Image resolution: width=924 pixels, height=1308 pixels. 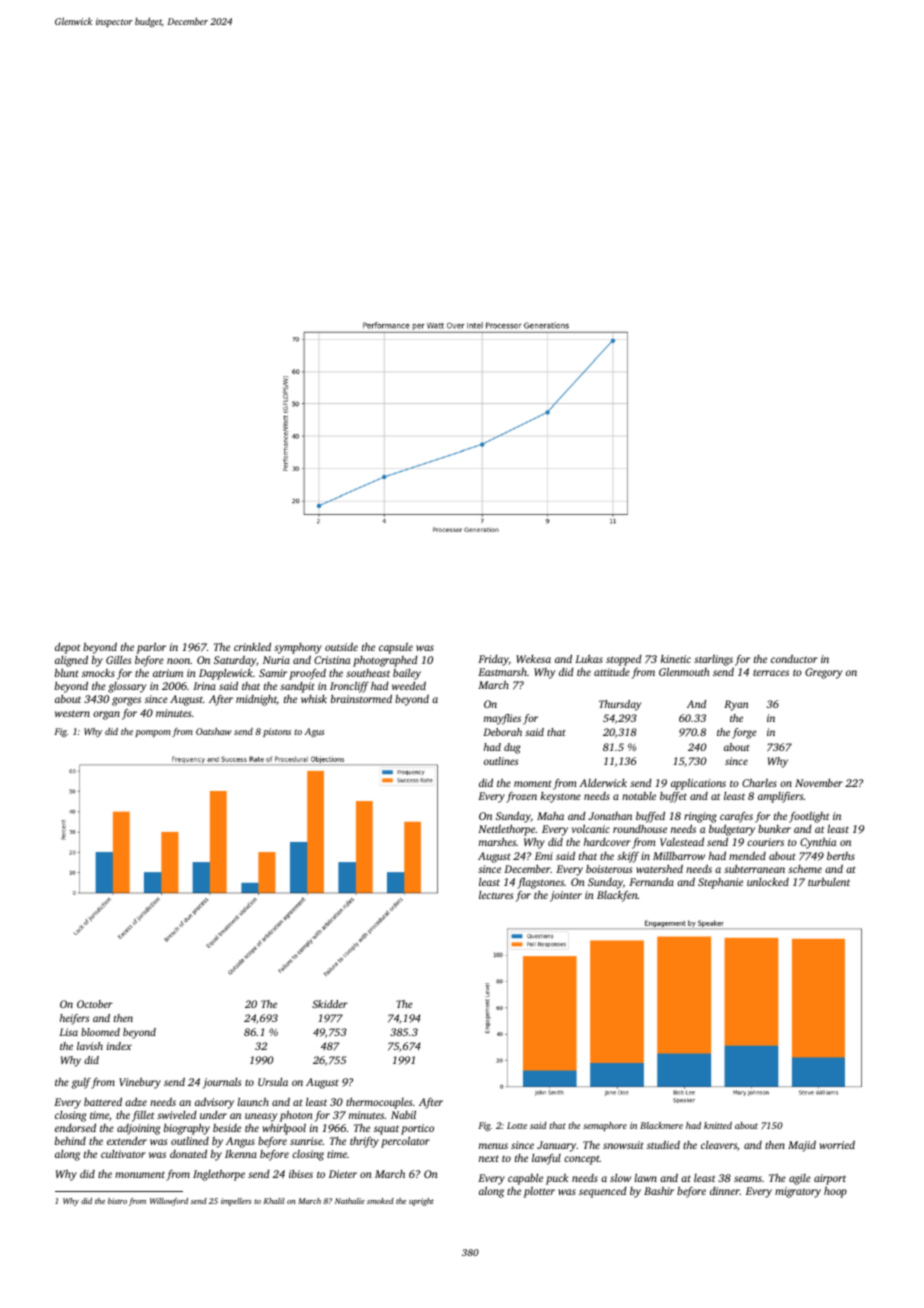 What do you see at coordinates (612, 671) in the screenshot?
I see `attitude` at bounding box center [612, 671].
